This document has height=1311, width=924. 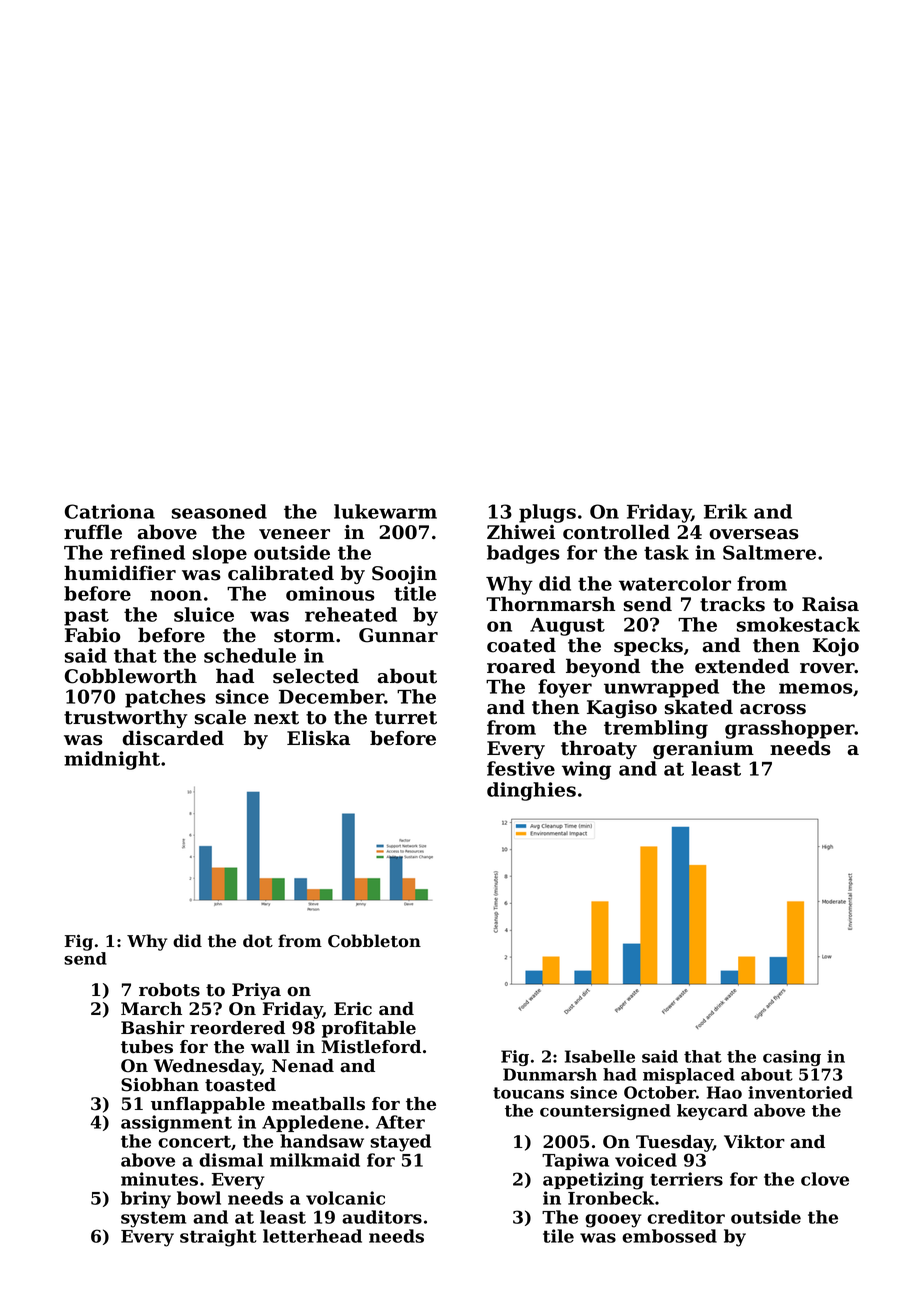 I want to click on controlled, so click(x=616, y=532).
